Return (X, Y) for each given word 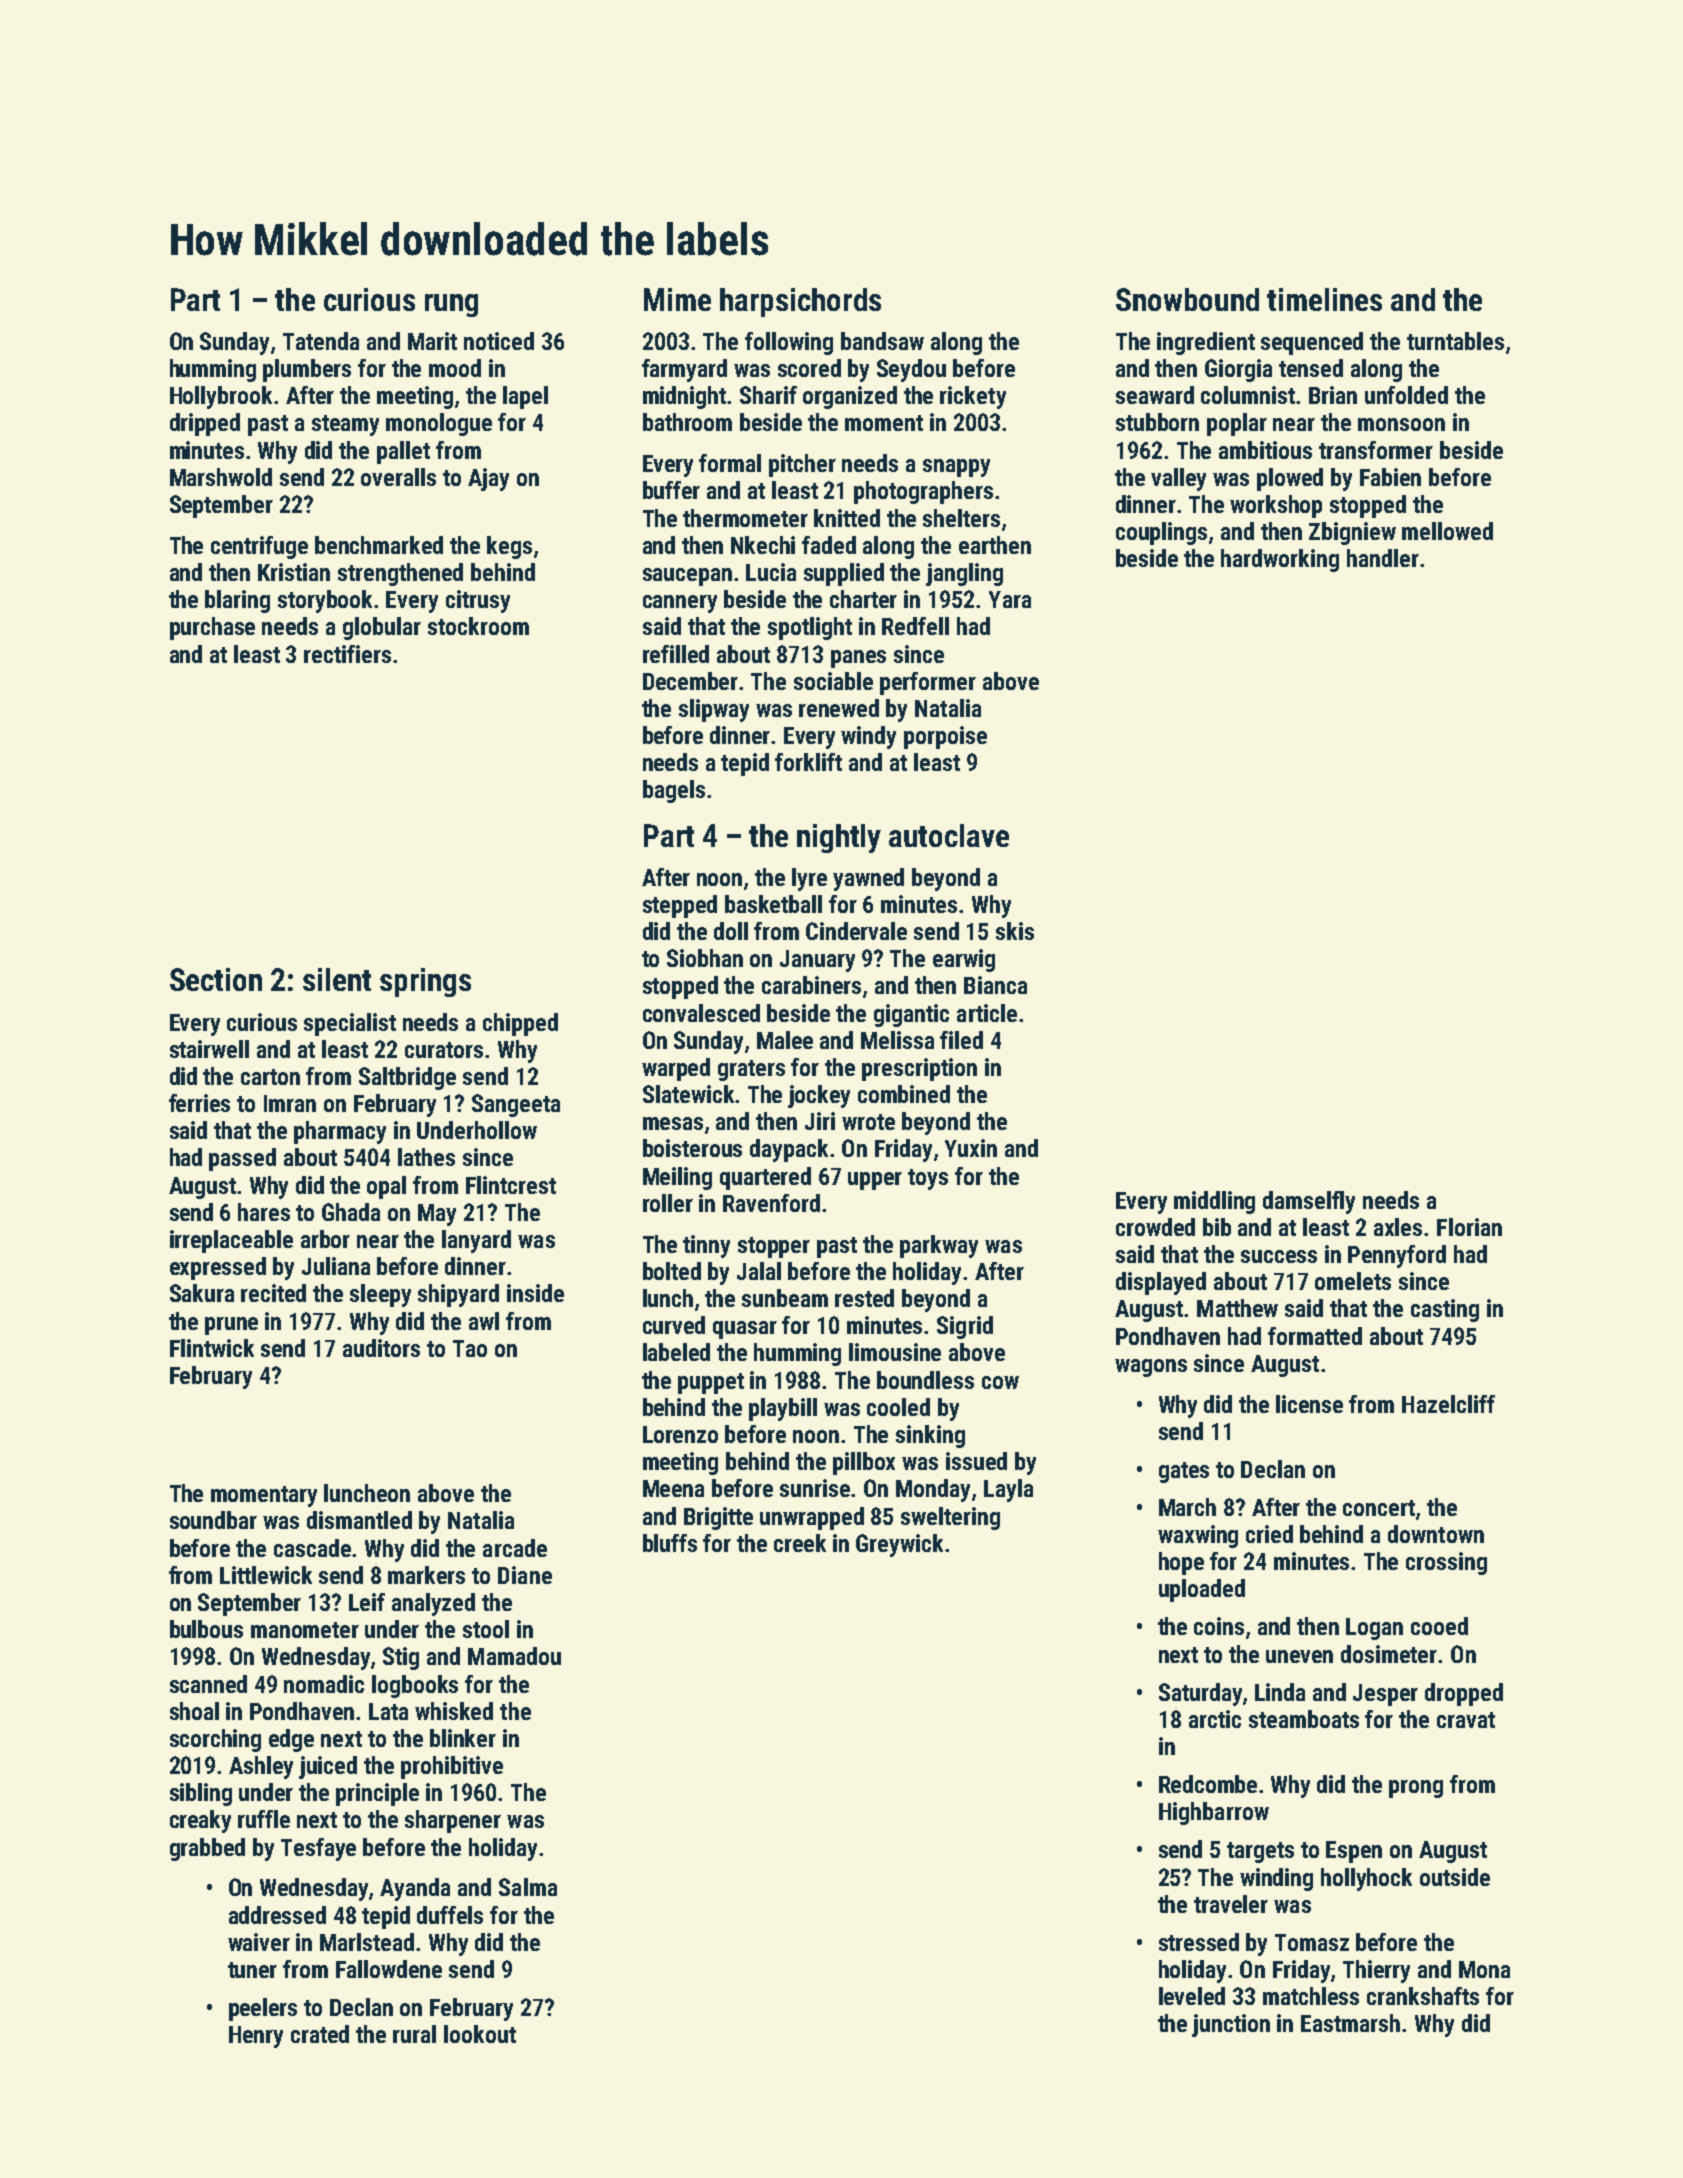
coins (1219, 1626)
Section (216, 979)
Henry (256, 2037)
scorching (215, 1740)
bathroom (687, 422)
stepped (680, 906)
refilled (676, 654)
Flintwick (212, 1348)
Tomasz (1312, 1942)
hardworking (1280, 560)
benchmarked (379, 545)
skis (1015, 931)
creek (800, 1543)
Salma (528, 1887)
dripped (205, 424)
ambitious (1265, 450)
